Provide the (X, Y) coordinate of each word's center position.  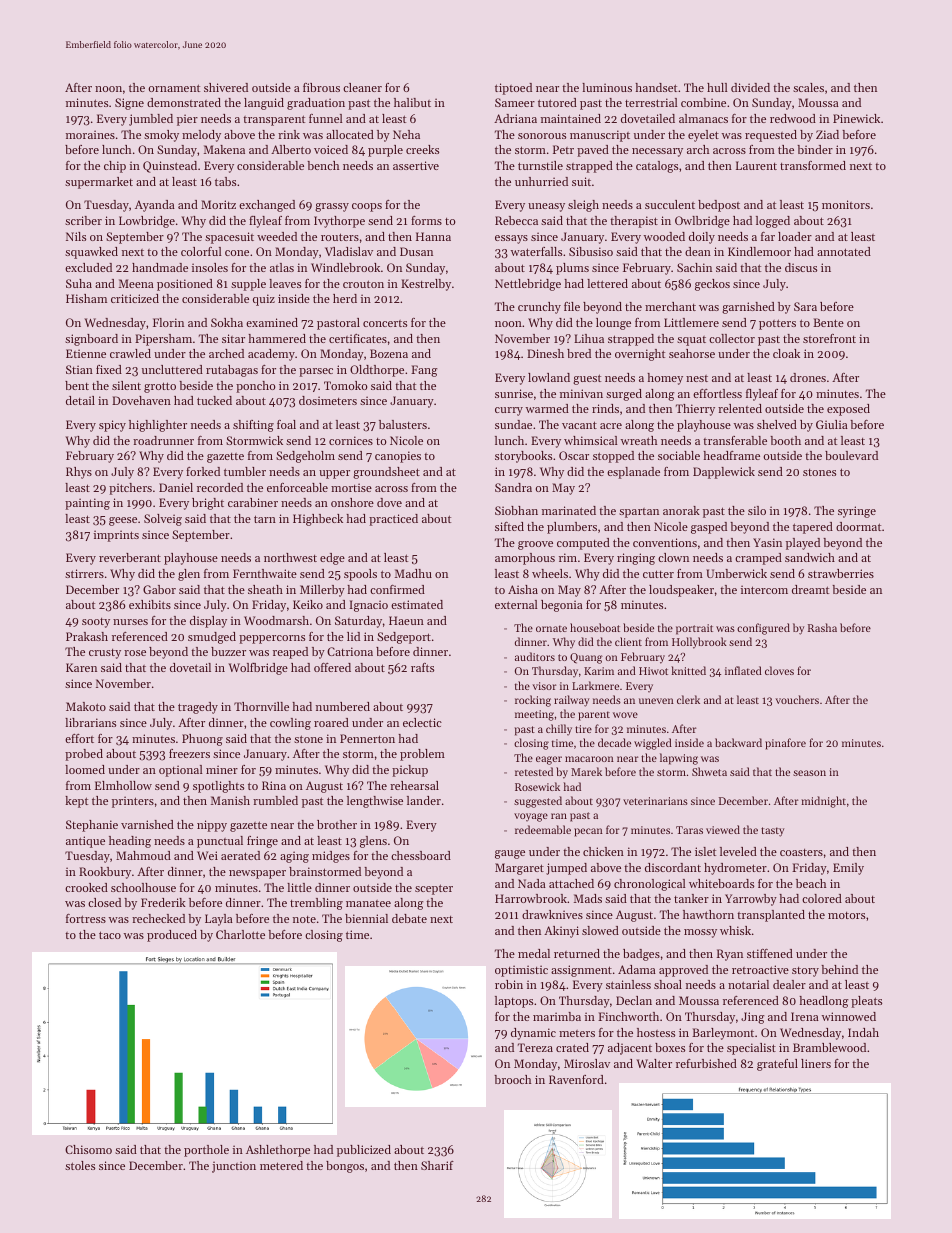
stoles (80, 1165)
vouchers (797, 699)
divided (750, 87)
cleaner (362, 87)
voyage (531, 817)
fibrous (321, 87)
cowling (290, 724)
